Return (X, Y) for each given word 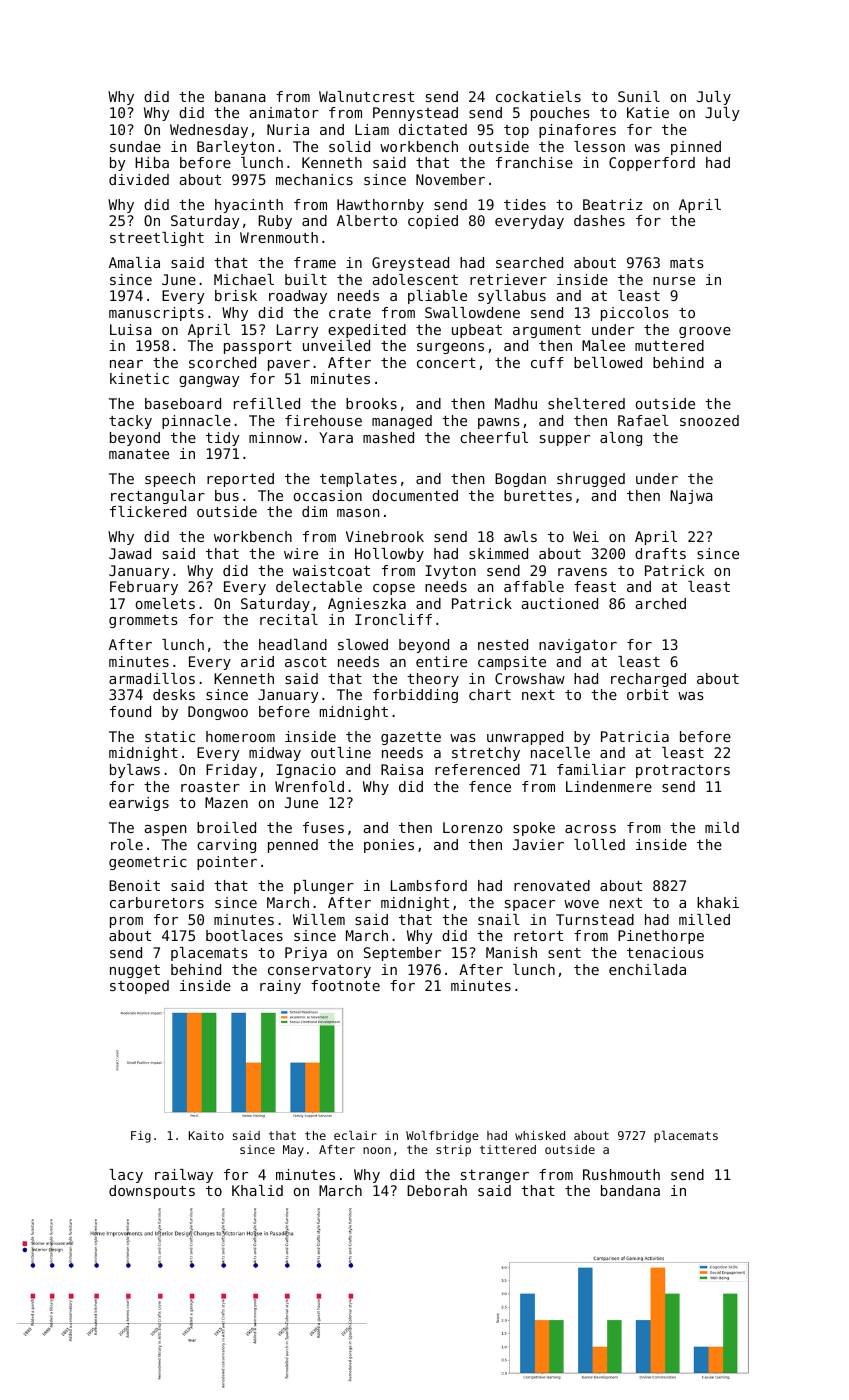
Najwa (691, 497)
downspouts (152, 1192)
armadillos (152, 678)
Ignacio (306, 771)
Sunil (639, 96)
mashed (388, 437)
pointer (227, 863)
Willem (319, 919)
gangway (209, 381)
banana (240, 96)
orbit (648, 694)
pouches (560, 114)
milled (704, 919)
